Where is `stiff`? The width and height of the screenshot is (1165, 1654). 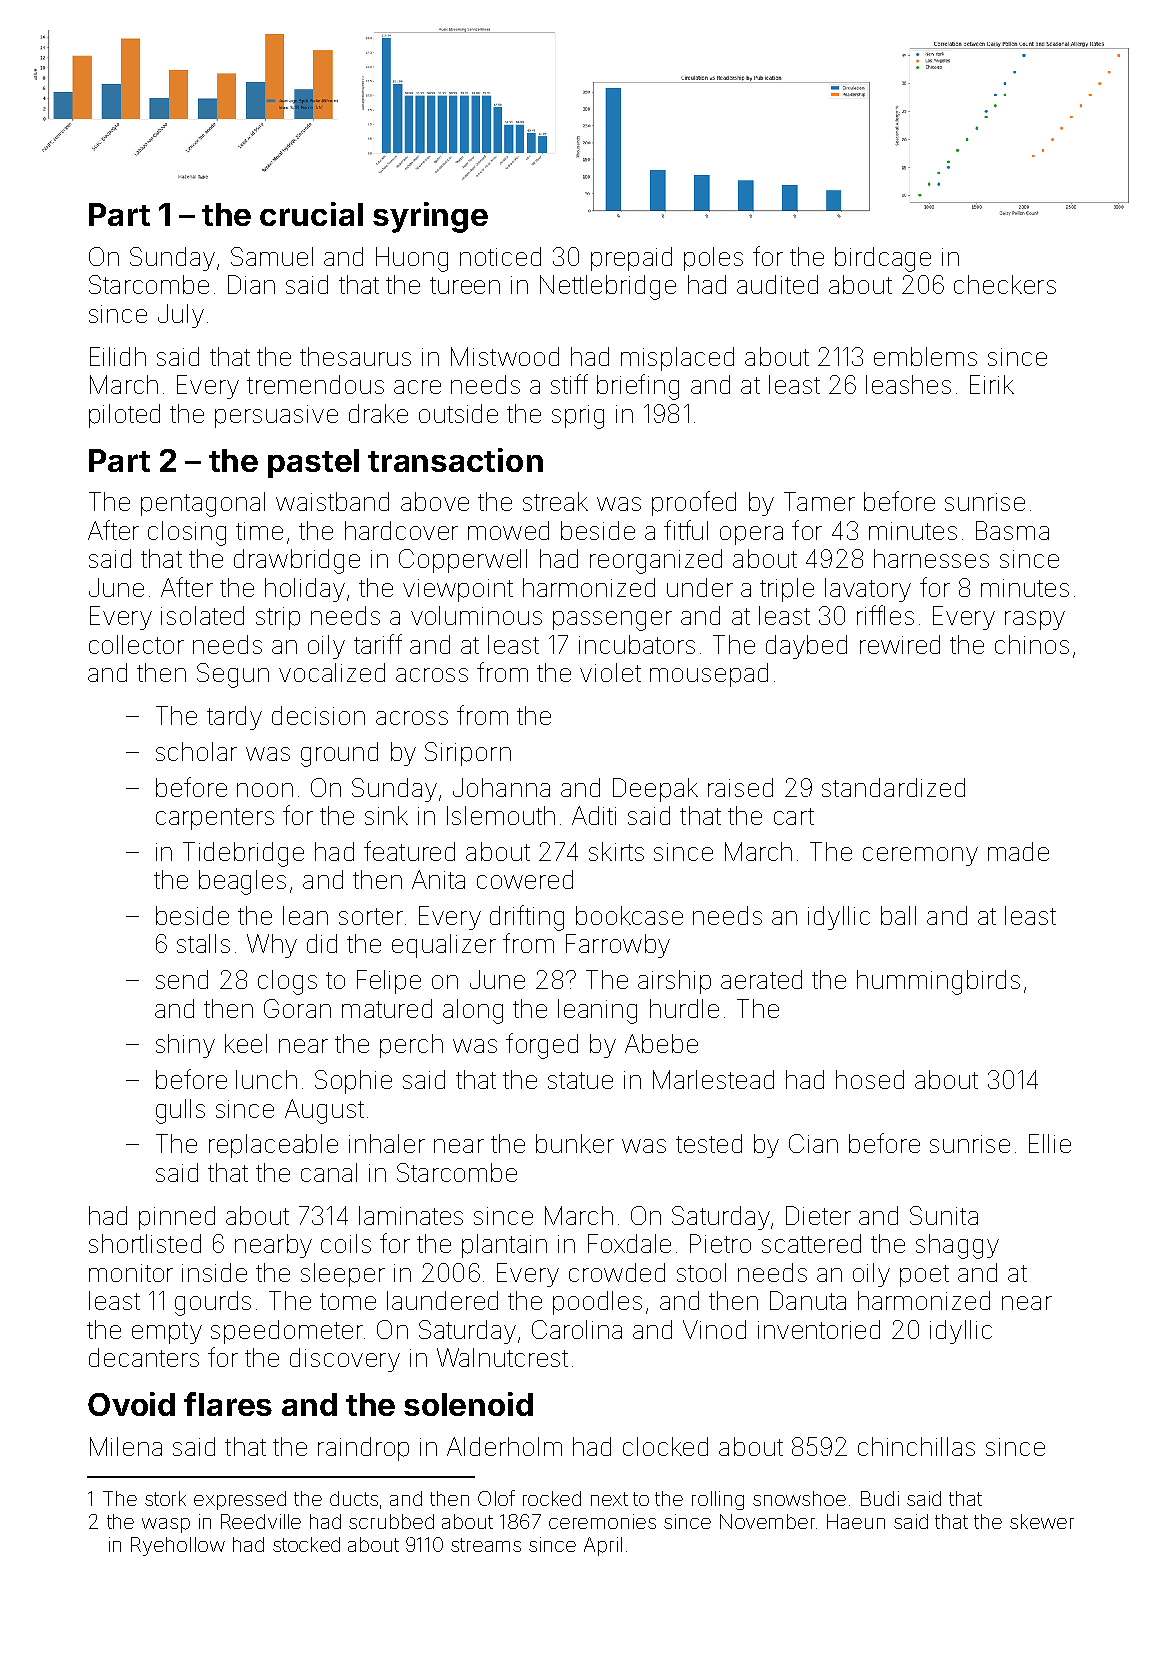 stiff is located at coordinates (569, 384).
